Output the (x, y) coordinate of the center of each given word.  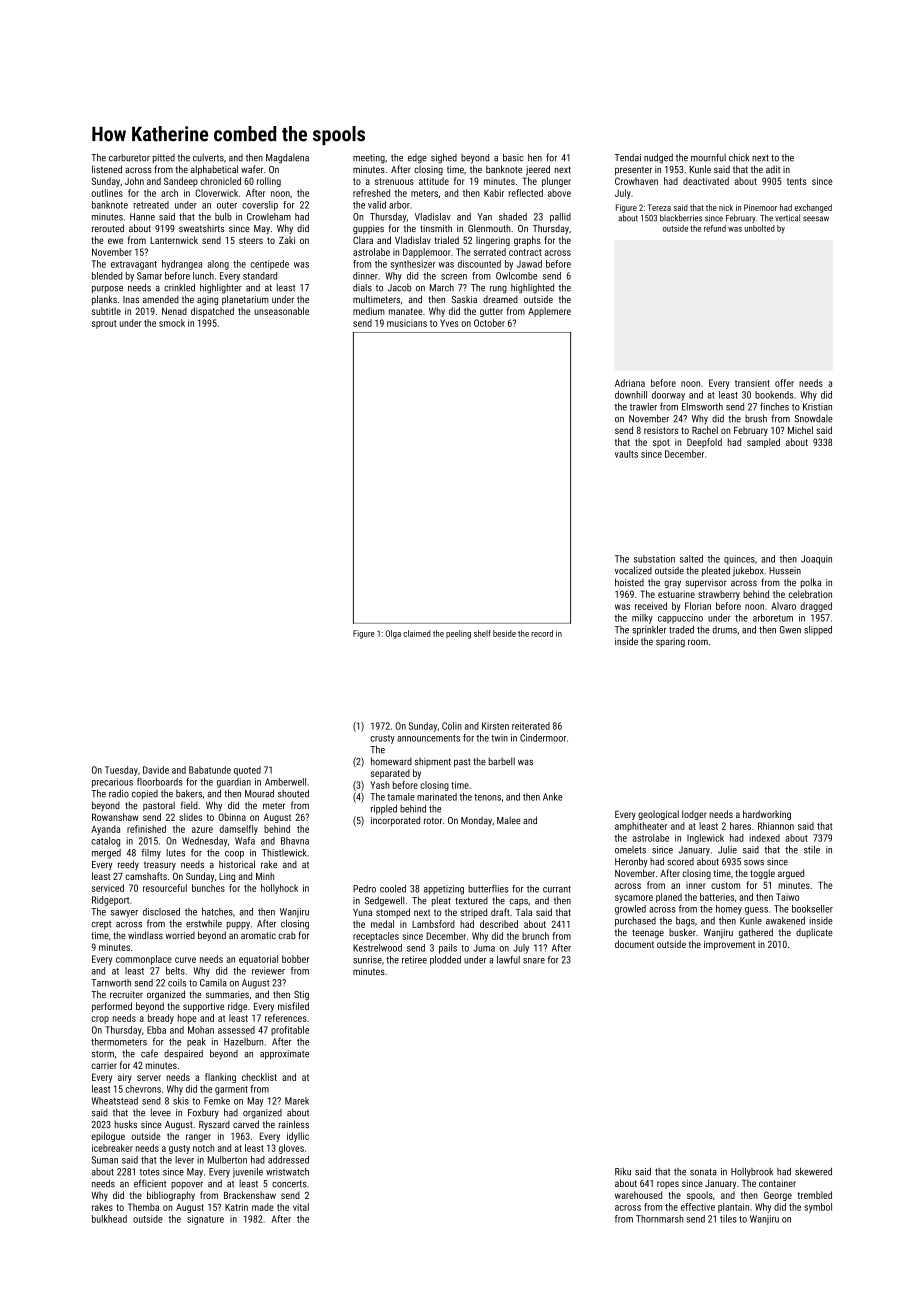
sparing (670, 642)
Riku (623, 1171)
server (149, 1078)
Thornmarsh (659, 1219)
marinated (437, 797)
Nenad (174, 311)
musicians (407, 323)
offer (784, 383)
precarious (112, 783)
